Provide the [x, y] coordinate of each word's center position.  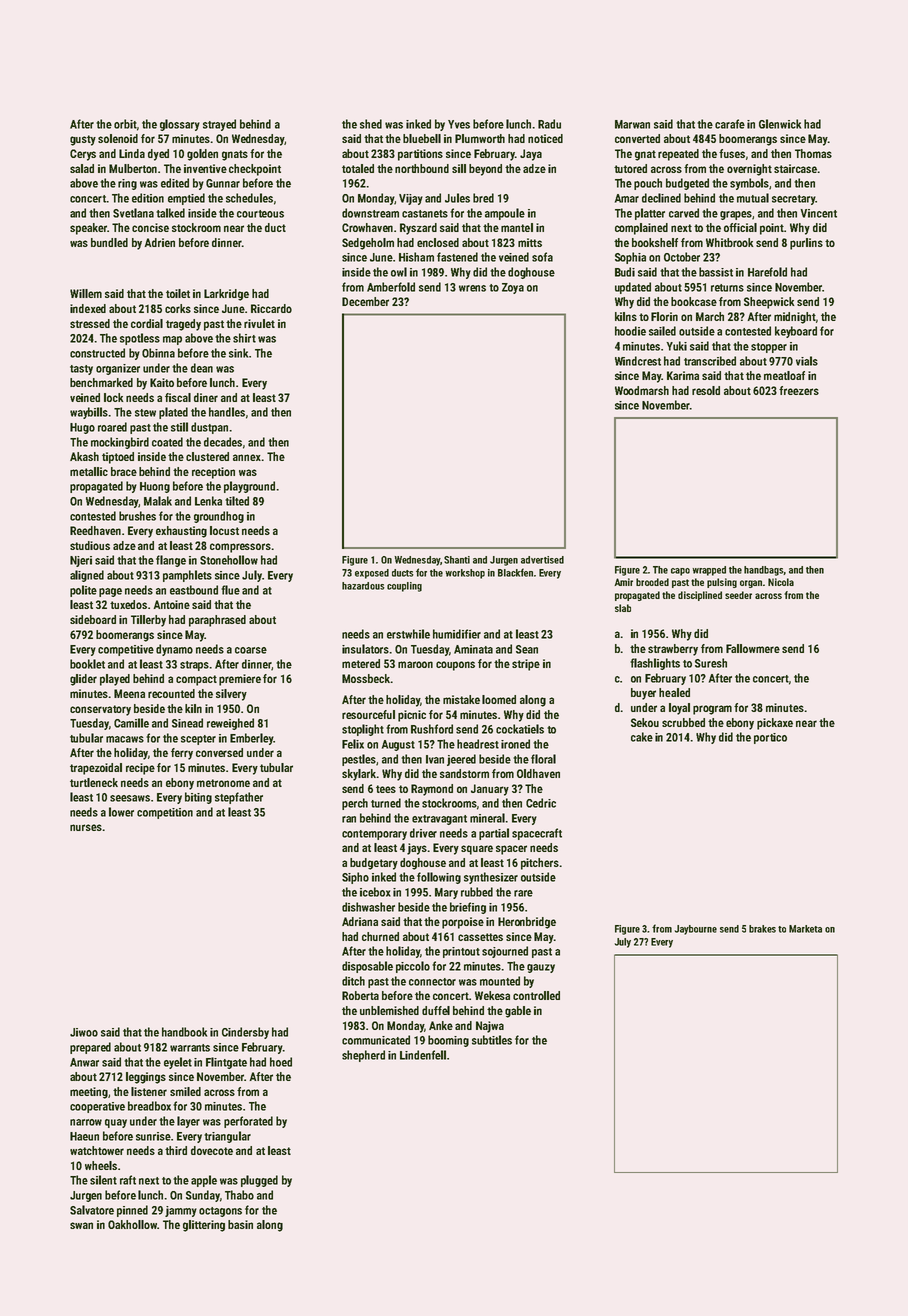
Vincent [819, 213]
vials [807, 361]
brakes [762, 929]
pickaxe [775, 724]
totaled [358, 168]
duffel [436, 1010]
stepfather [239, 798]
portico [770, 738]
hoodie [630, 331]
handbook [184, 1032]
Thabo [239, 1195]
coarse [251, 650]
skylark [359, 775]
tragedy [183, 325]
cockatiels [520, 729]
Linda [132, 153]
